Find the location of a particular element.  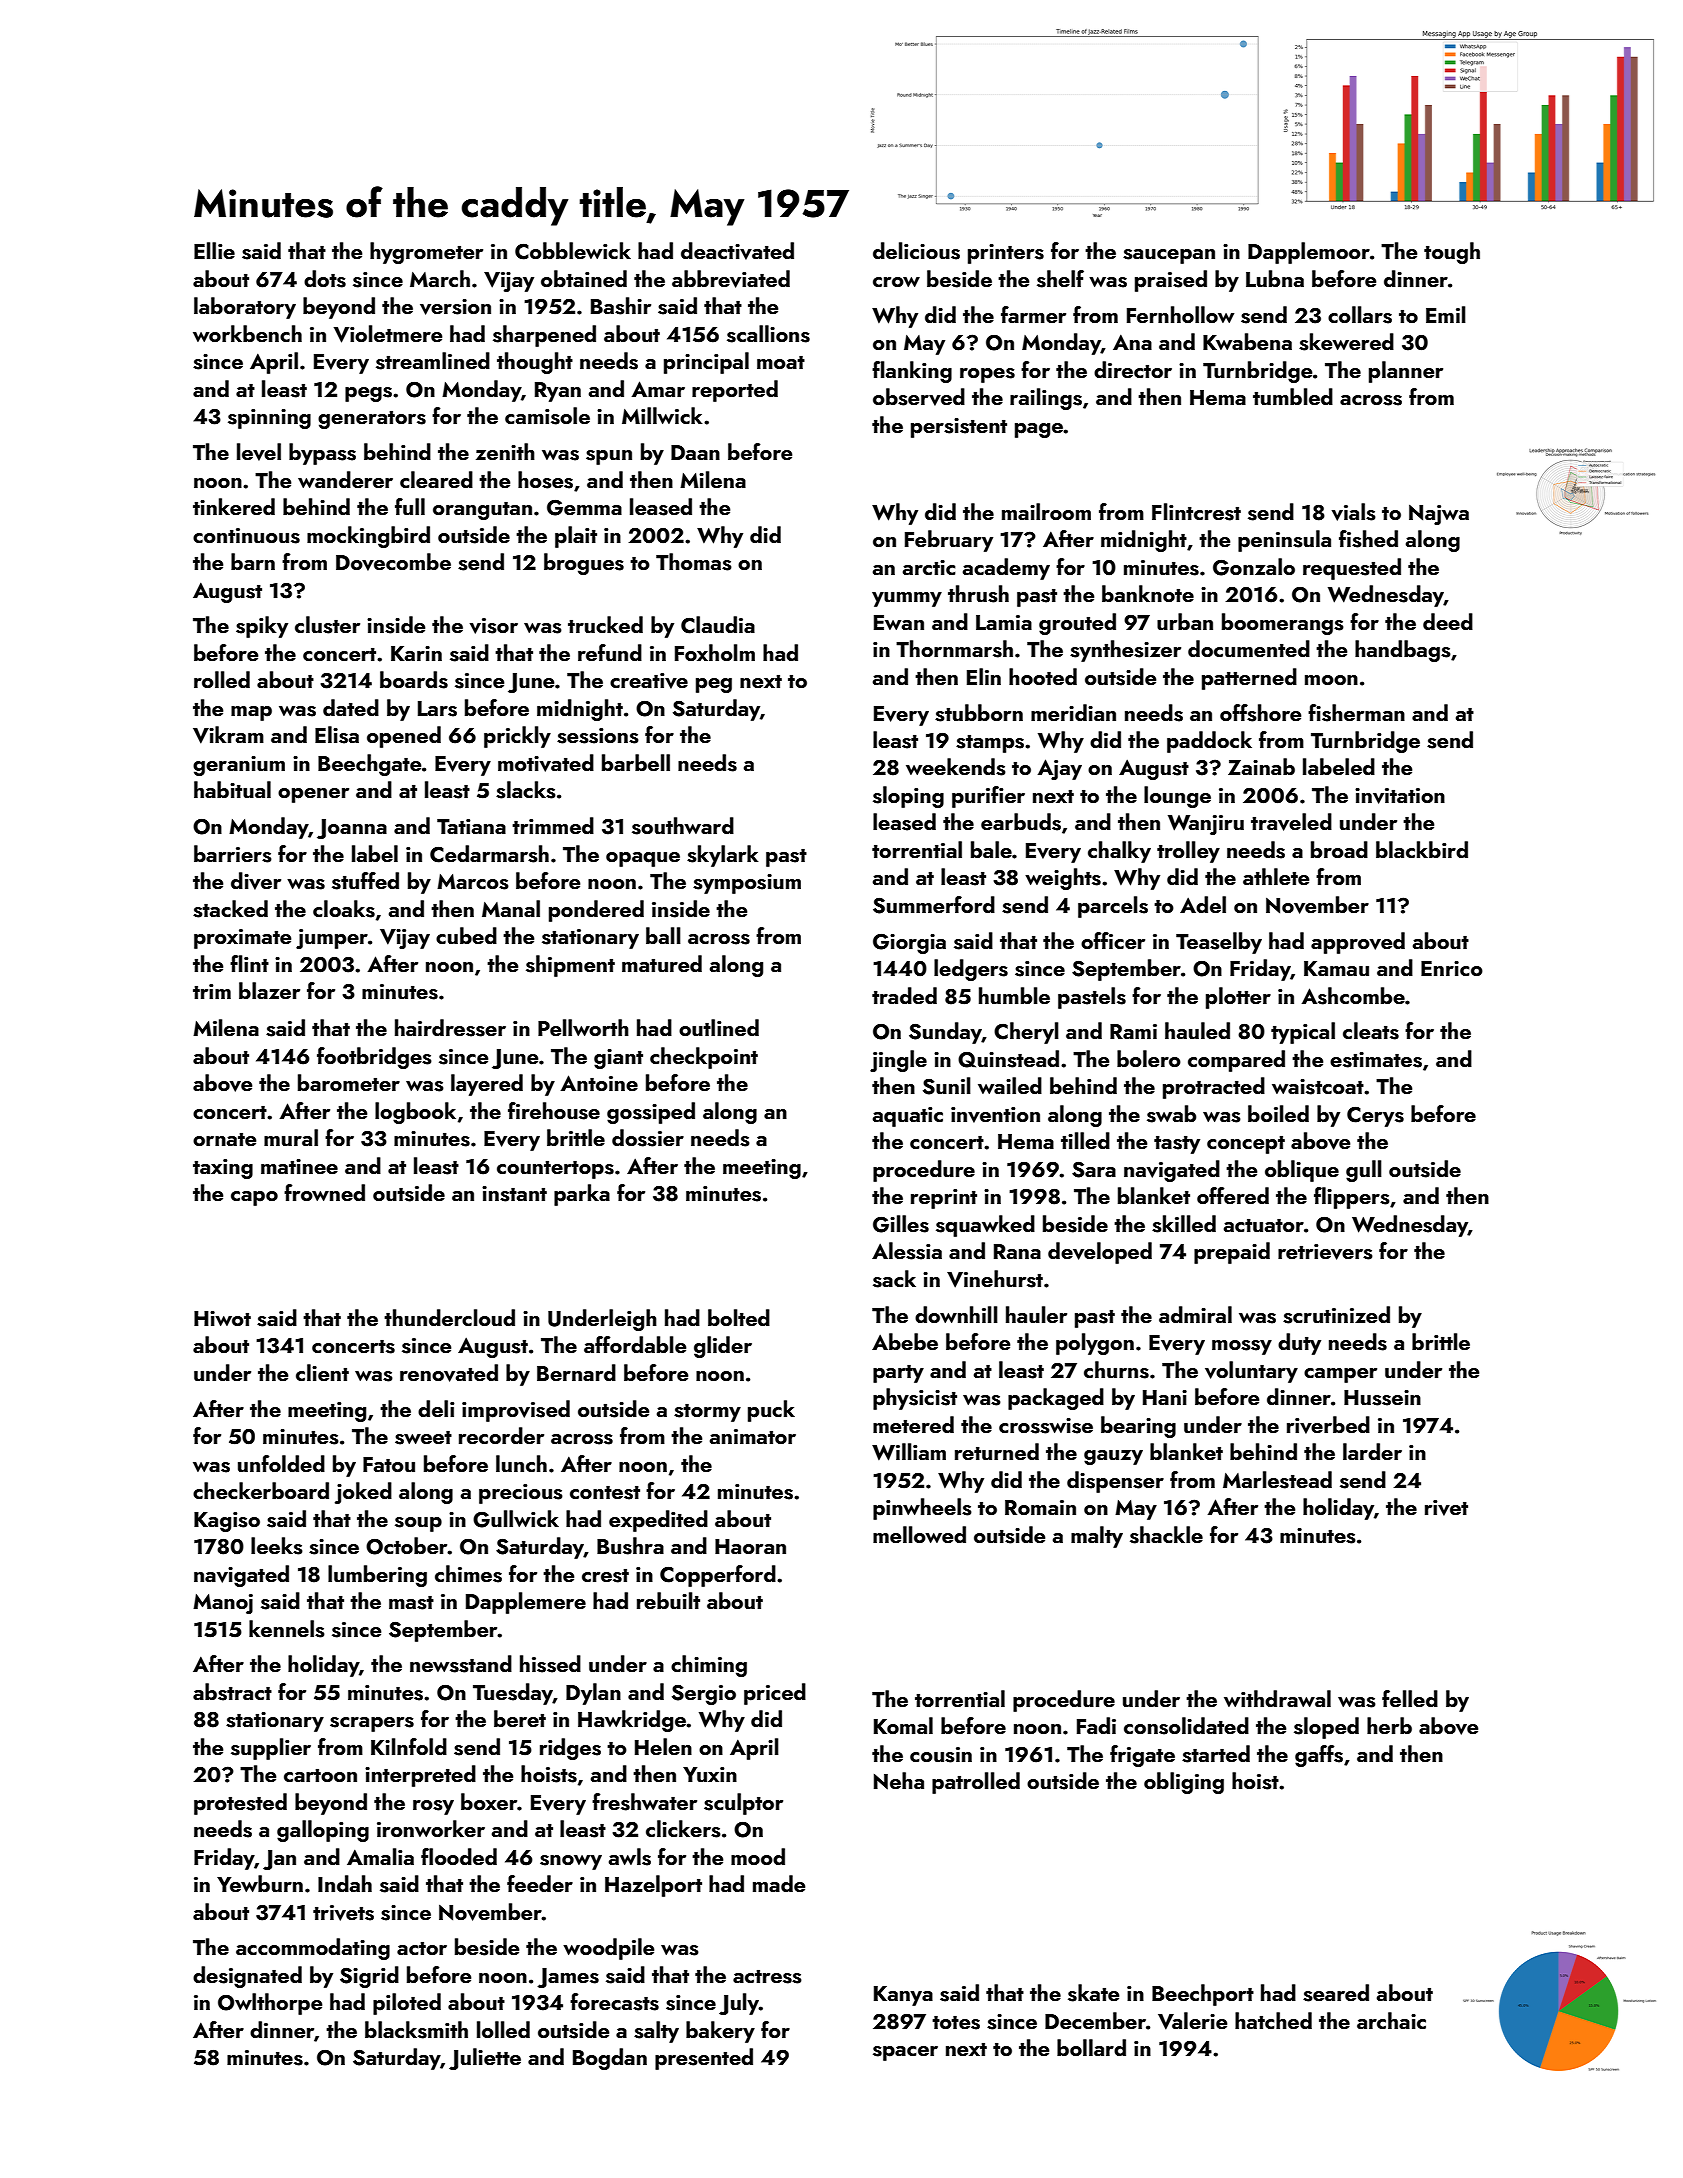

priced is located at coordinates (775, 1694).
